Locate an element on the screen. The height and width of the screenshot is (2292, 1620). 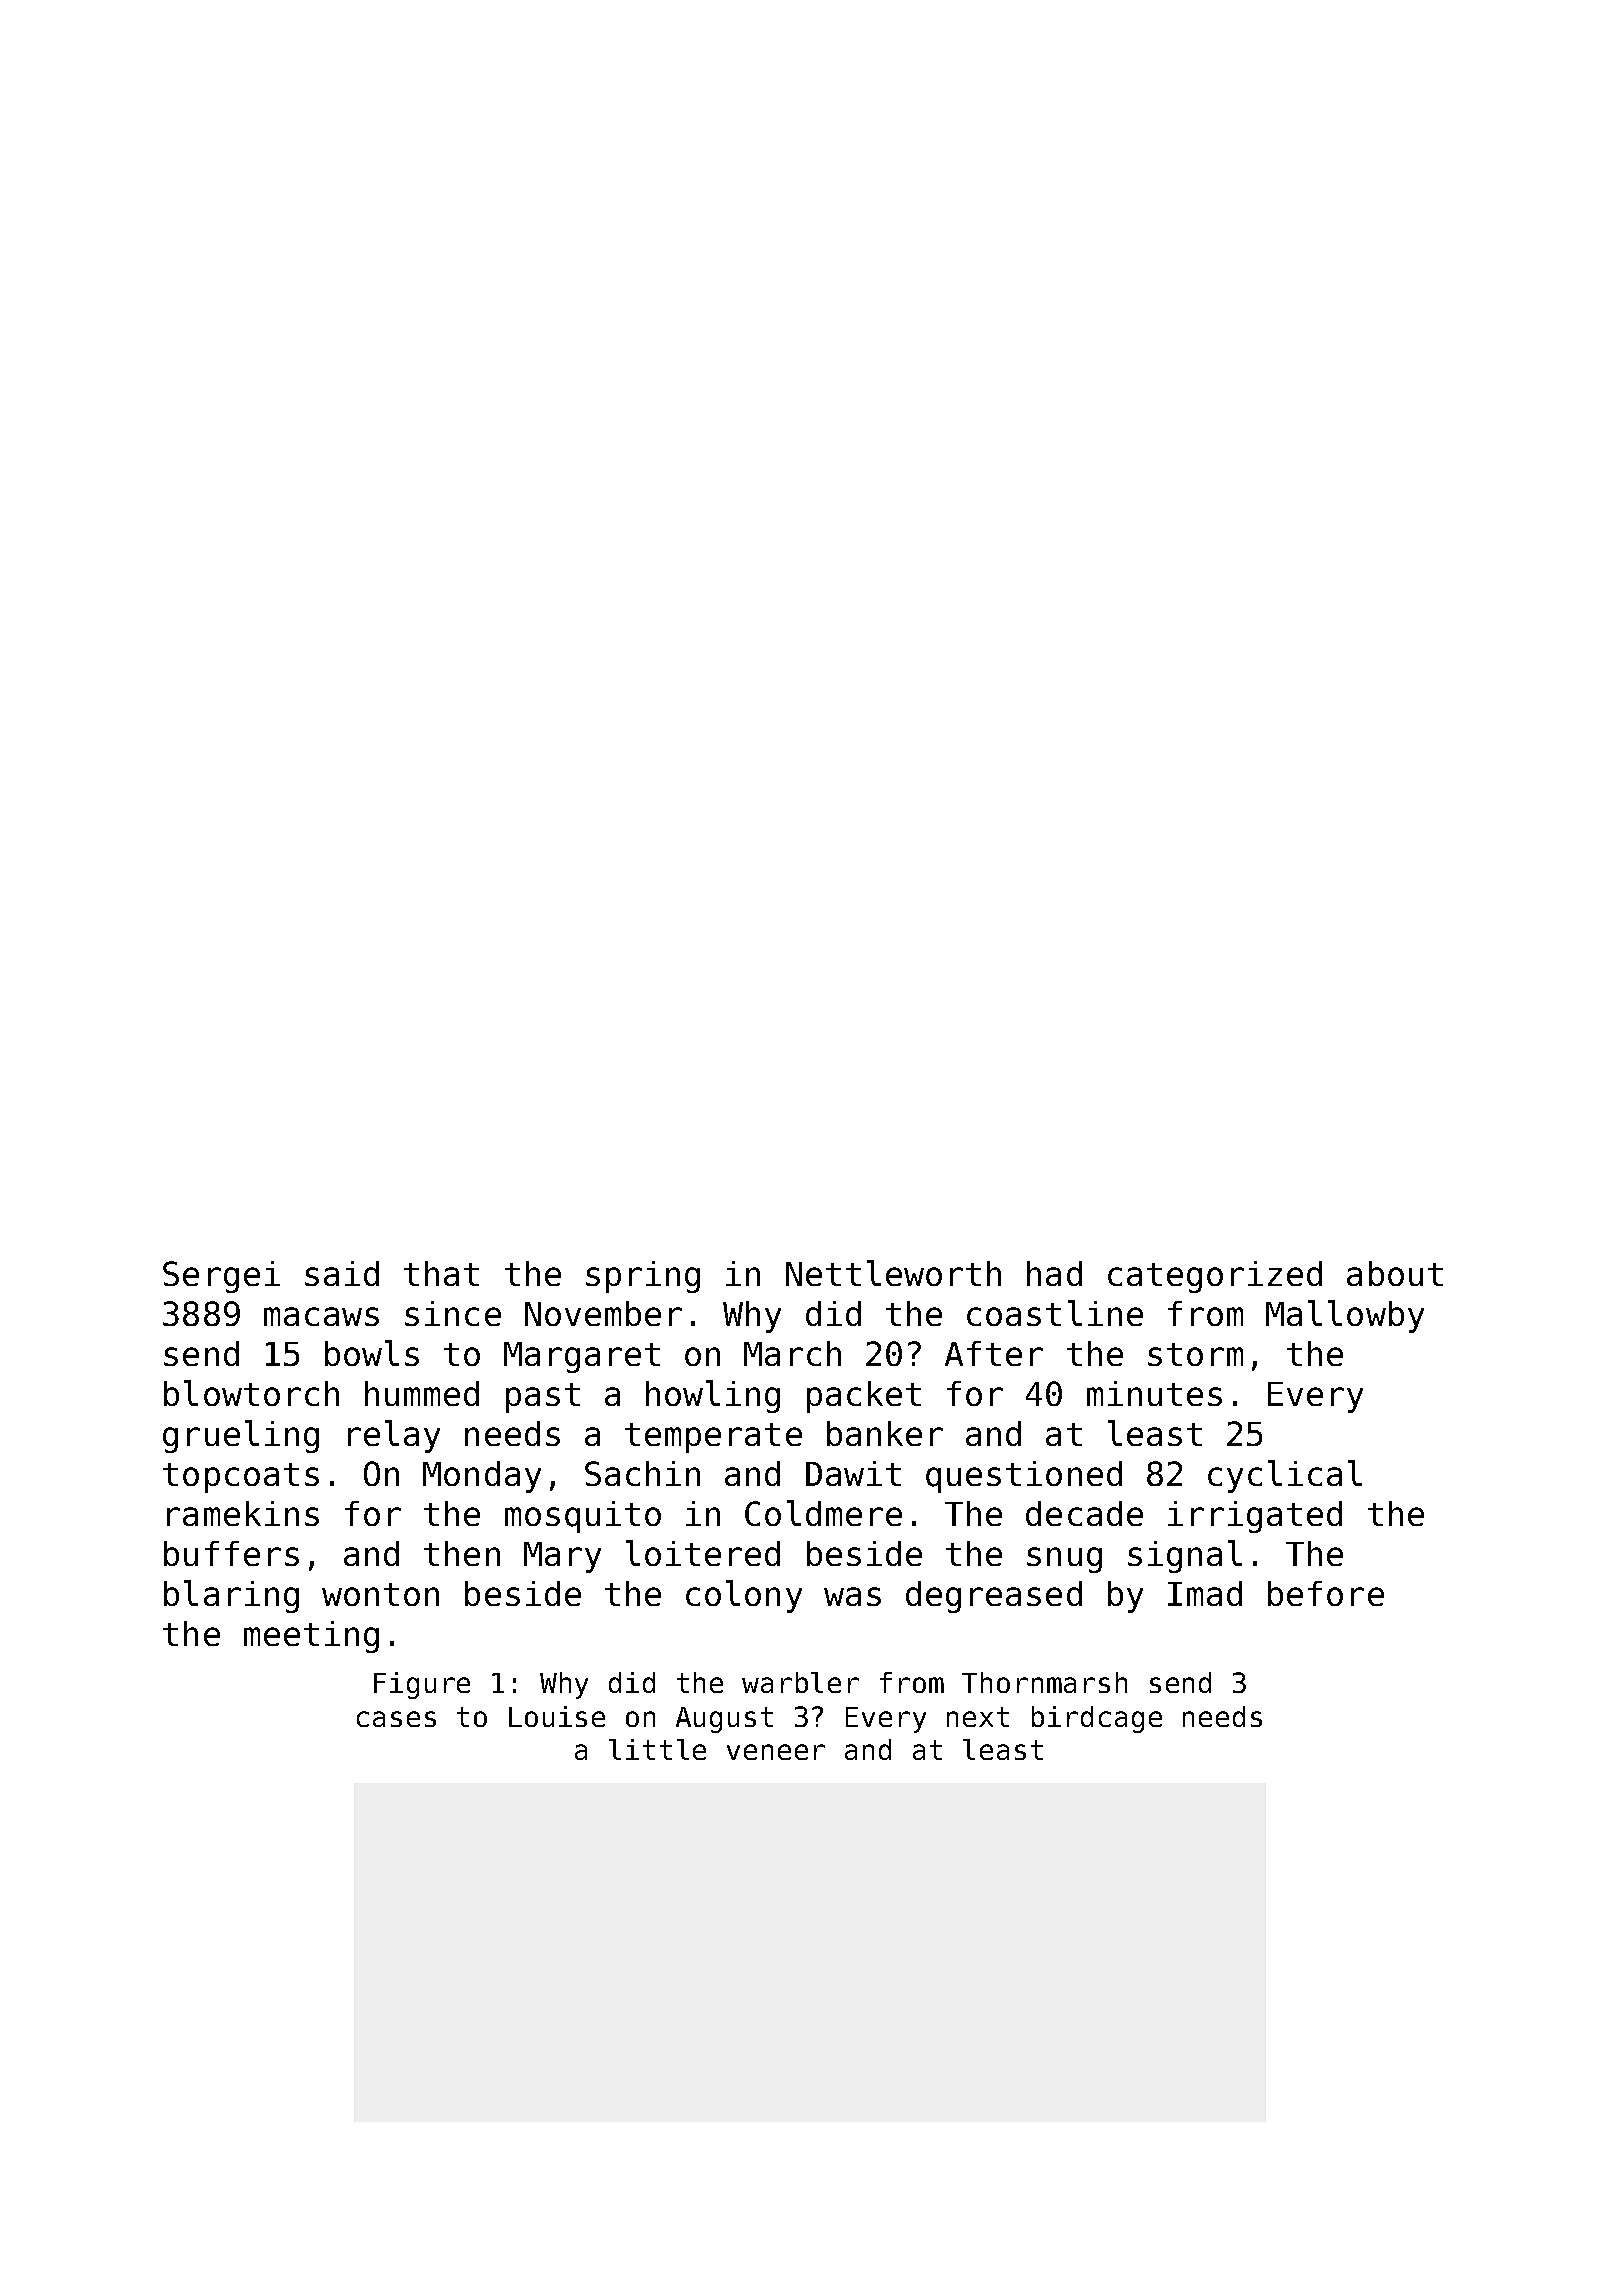
about is located at coordinates (1395, 1273).
